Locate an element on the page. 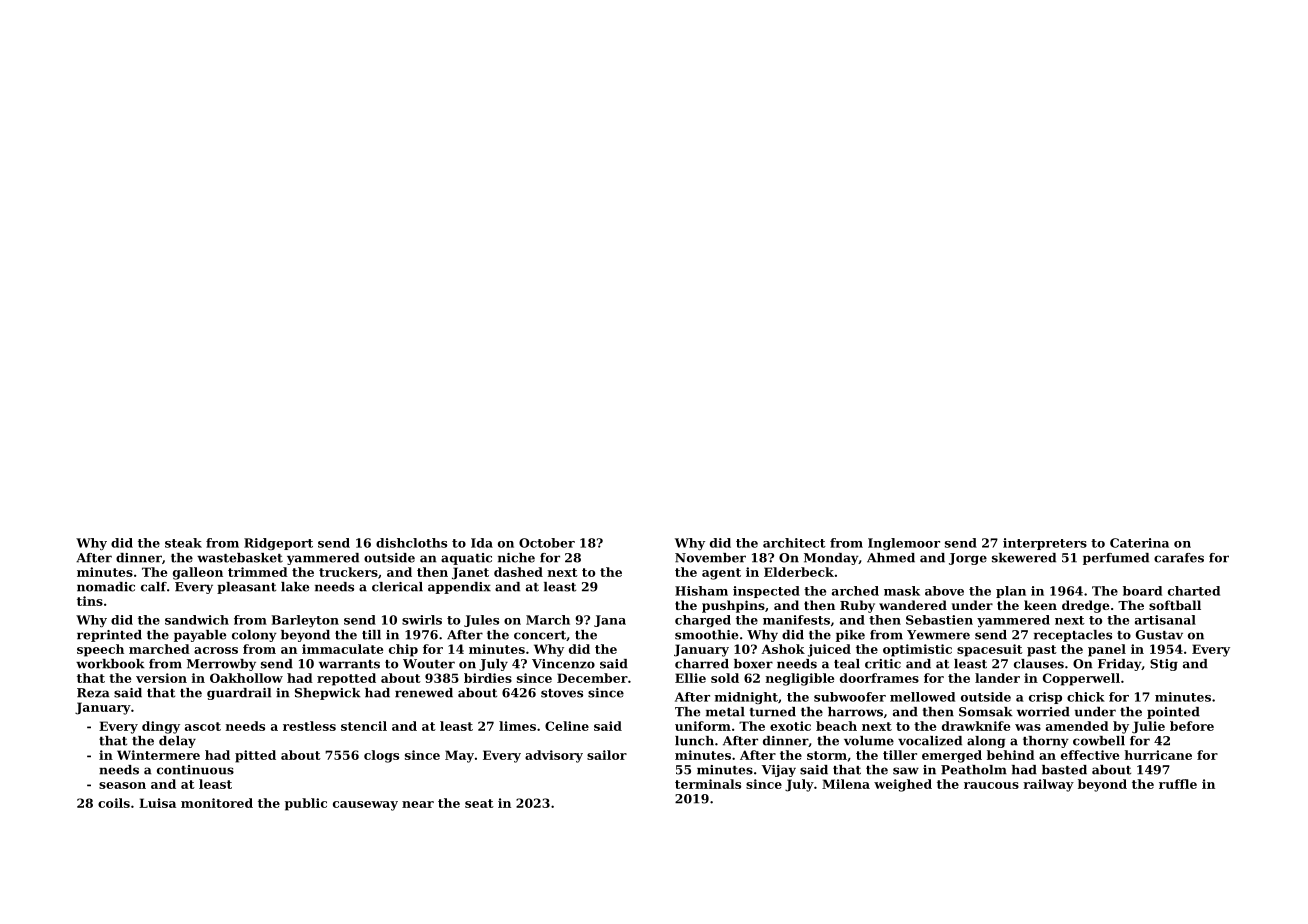 The image size is (1308, 924). public is located at coordinates (306, 804).
